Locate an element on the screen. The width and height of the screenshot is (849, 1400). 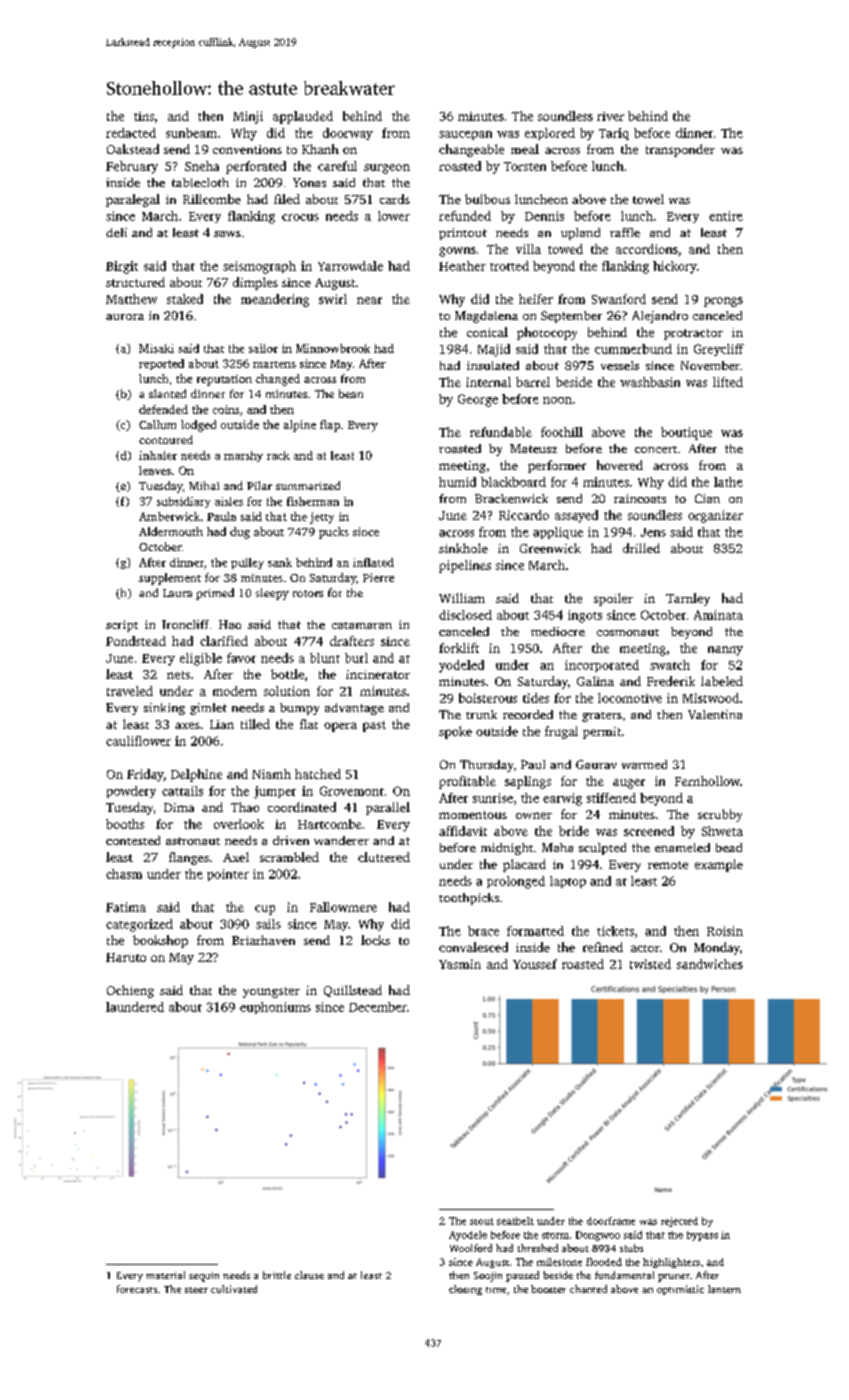
Ochieng is located at coordinates (130, 991).
